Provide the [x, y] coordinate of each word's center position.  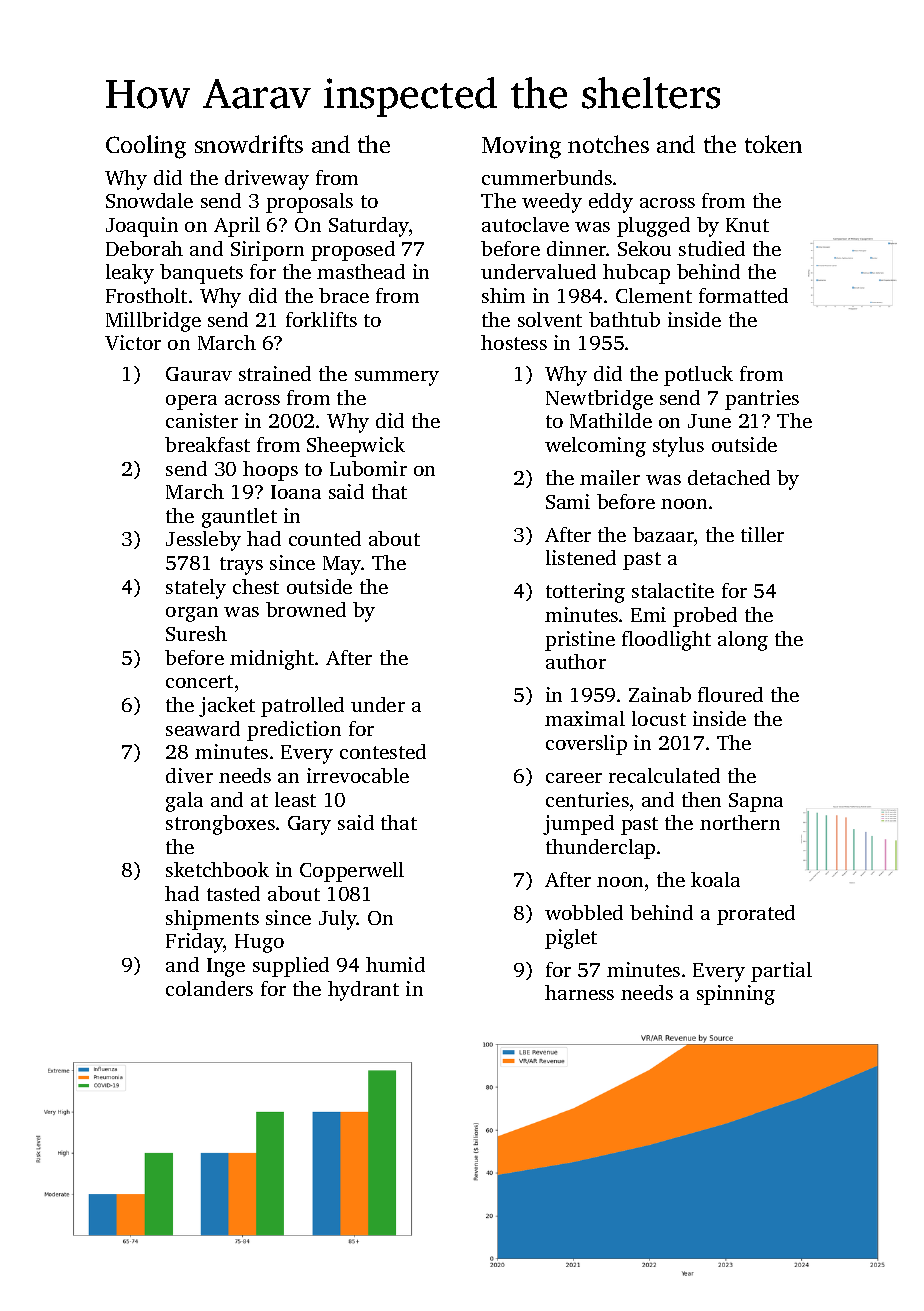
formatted [743, 295]
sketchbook [217, 869]
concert [199, 681]
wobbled [584, 912]
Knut [747, 225]
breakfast [207, 444]
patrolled [302, 707]
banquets [201, 274]
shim [503, 295]
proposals [309, 203]
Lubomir [368, 468]
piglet [571, 939]
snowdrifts [249, 144]
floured [730, 694]
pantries [762, 400]
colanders [209, 988]
